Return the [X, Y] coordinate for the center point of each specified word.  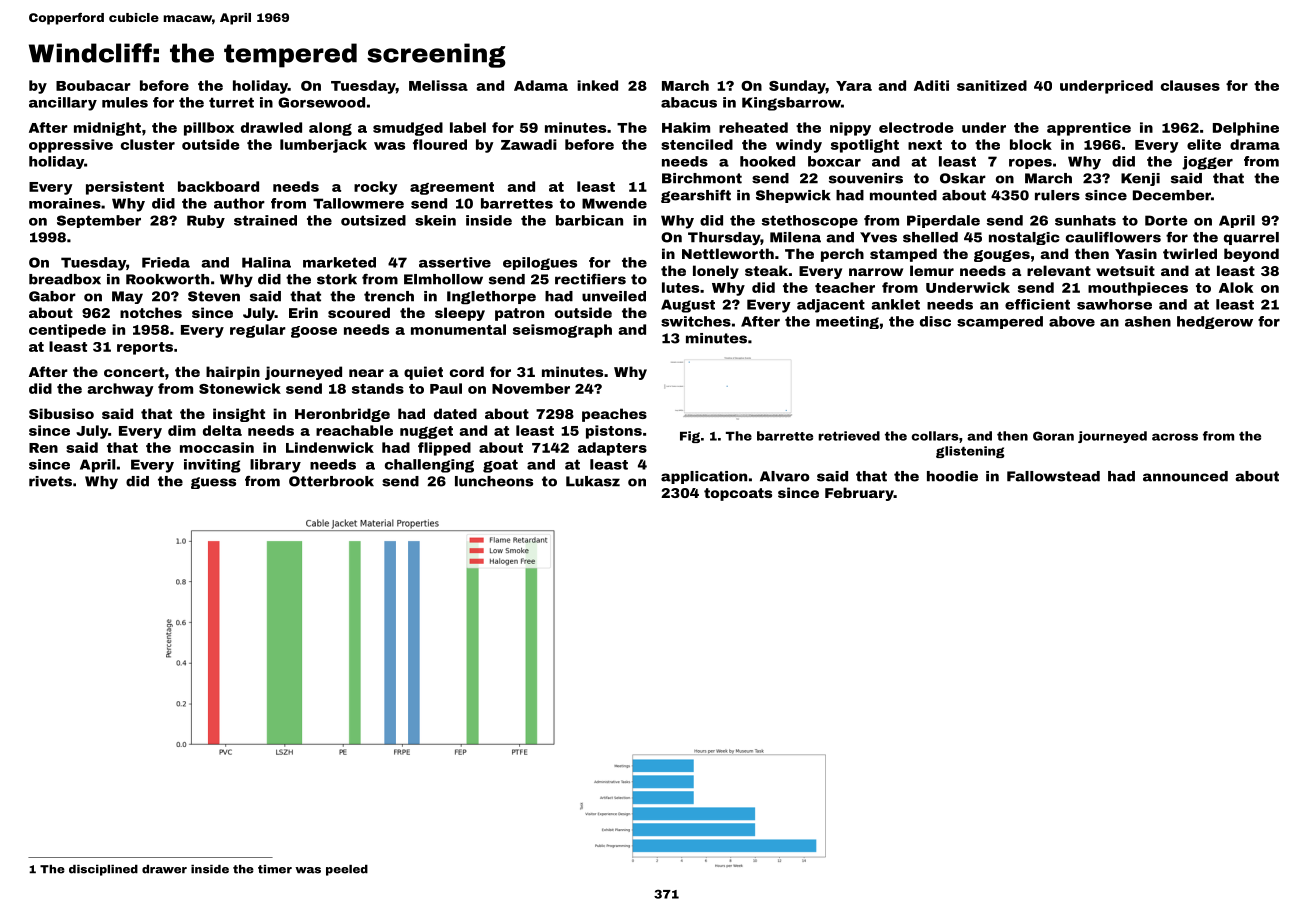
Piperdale [943, 221]
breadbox [65, 279]
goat [500, 466]
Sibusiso [61, 413]
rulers [1057, 195]
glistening [970, 452]
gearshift [696, 196]
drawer [164, 869]
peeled [347, 870]
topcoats [738, 494]
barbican [589, 220]
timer [275, 869]
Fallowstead [1053, 476]
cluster [148, 144]
